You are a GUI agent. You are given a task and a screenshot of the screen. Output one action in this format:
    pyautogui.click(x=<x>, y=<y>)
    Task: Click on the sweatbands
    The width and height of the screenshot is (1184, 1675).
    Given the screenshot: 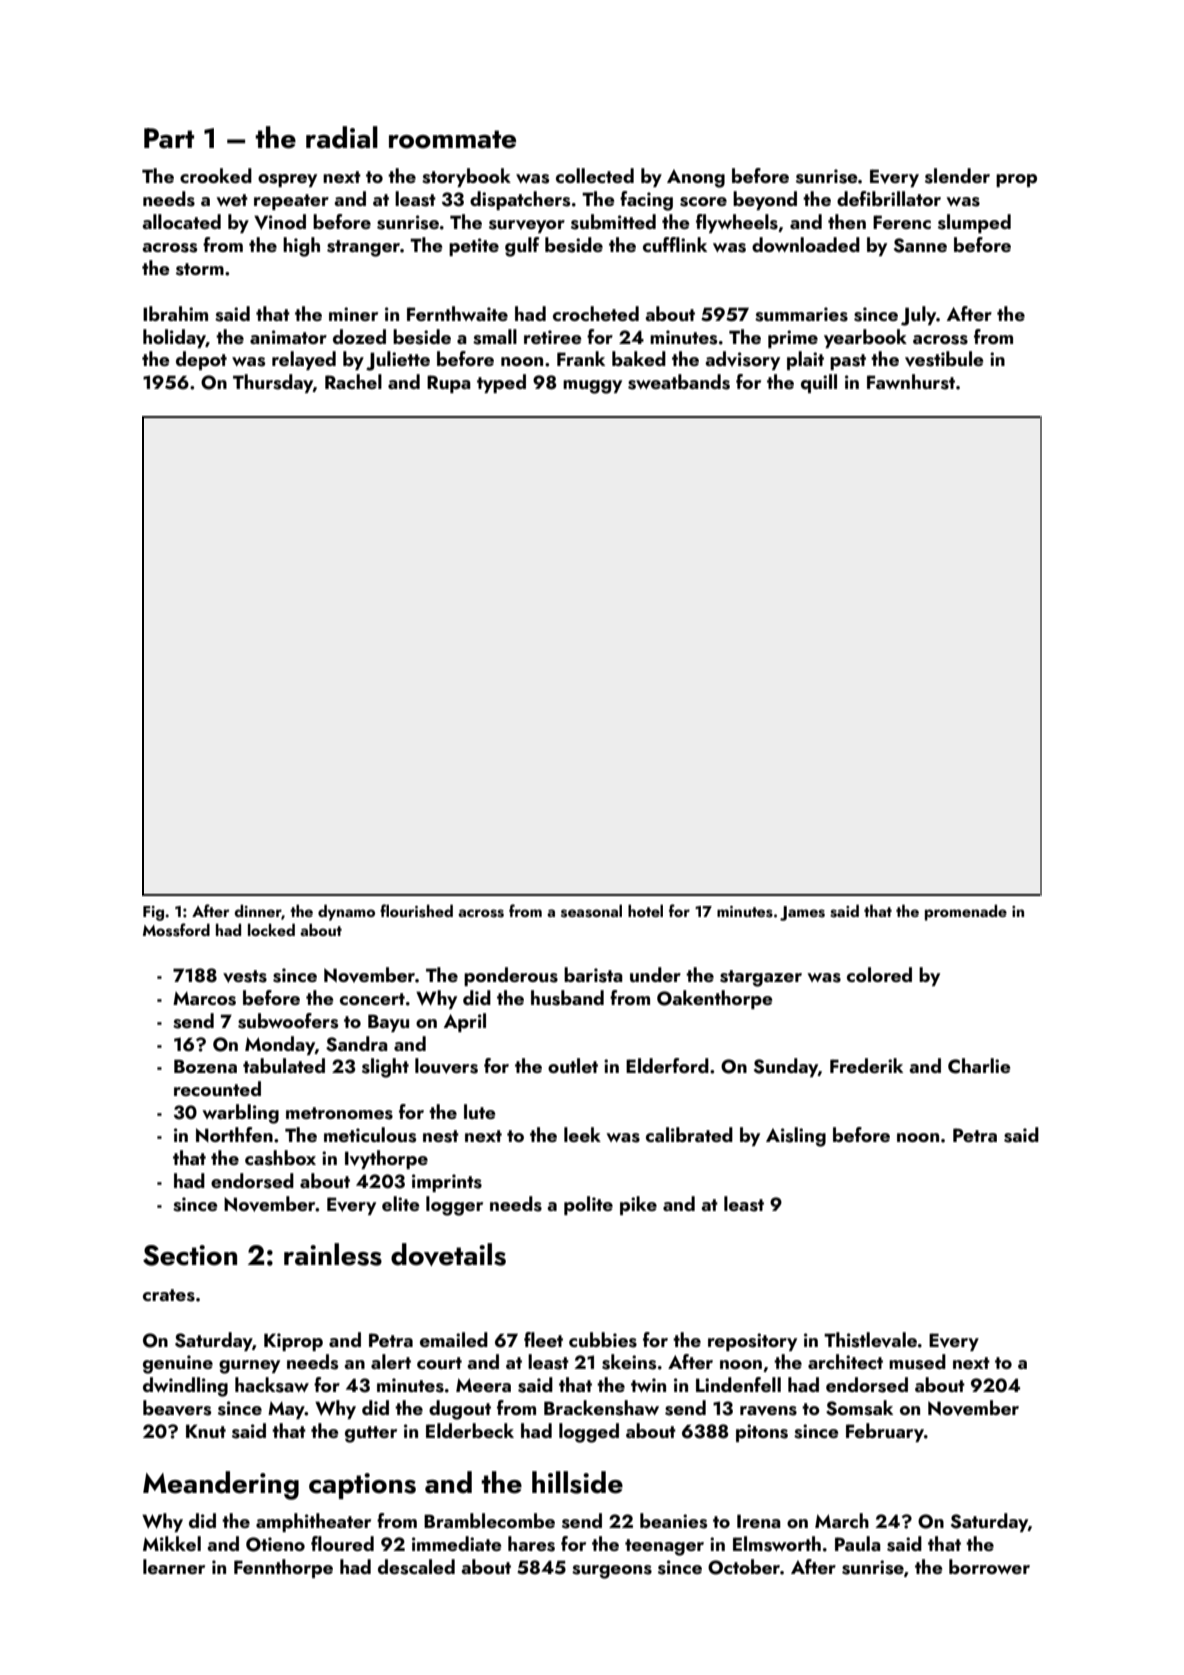 What is the action you would take?
    pyautogui.click(x=679, y=382)
